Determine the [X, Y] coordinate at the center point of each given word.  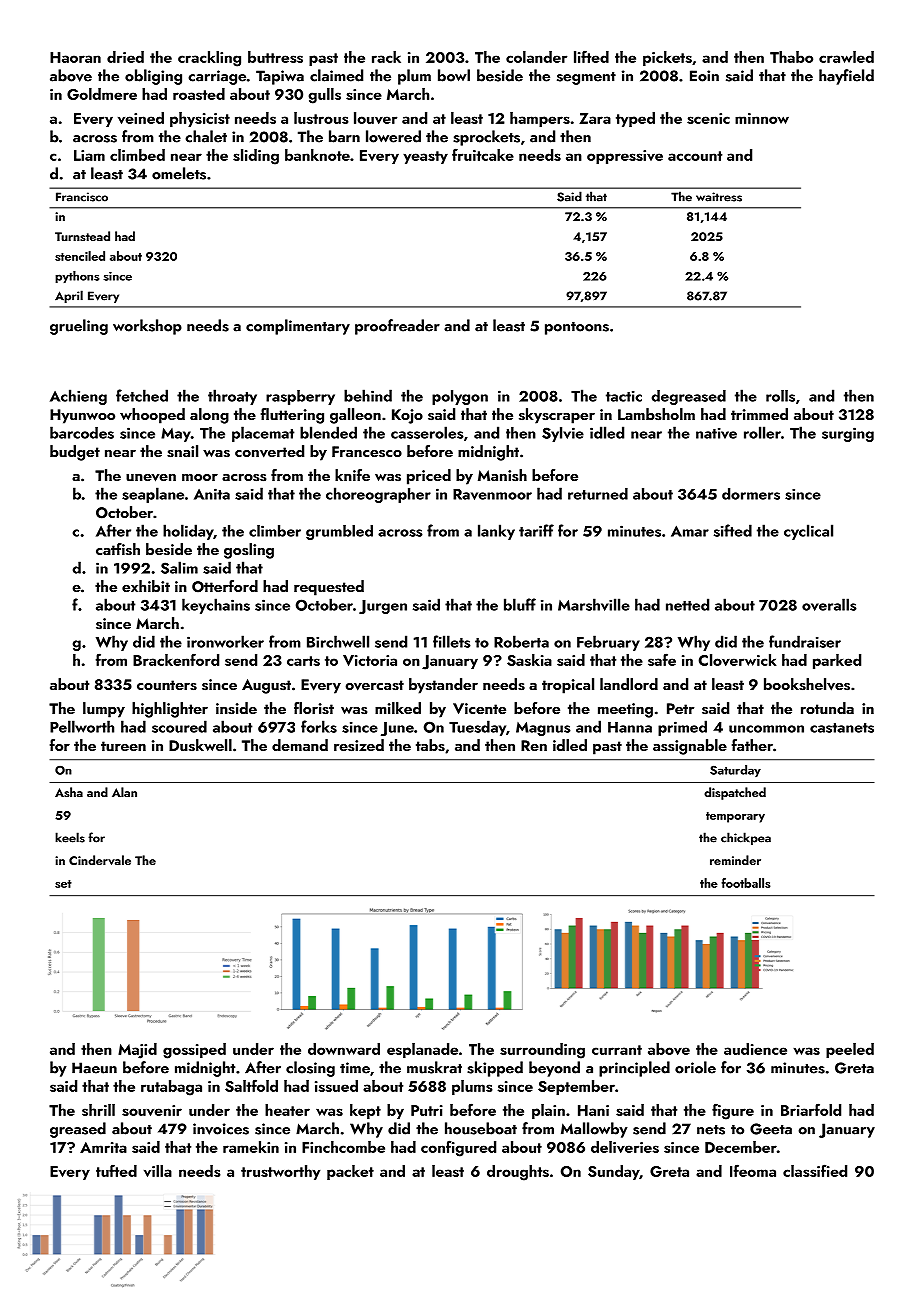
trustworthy [280, 1172]
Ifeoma [753, 1170]
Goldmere [102, 94]
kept [365, 1111]
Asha [69, 792]
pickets [667, 58]
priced [429, 477]
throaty [232, 397]
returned [598, 494]
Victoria [370, 660]
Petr [680, 708]
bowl [454, 75]
